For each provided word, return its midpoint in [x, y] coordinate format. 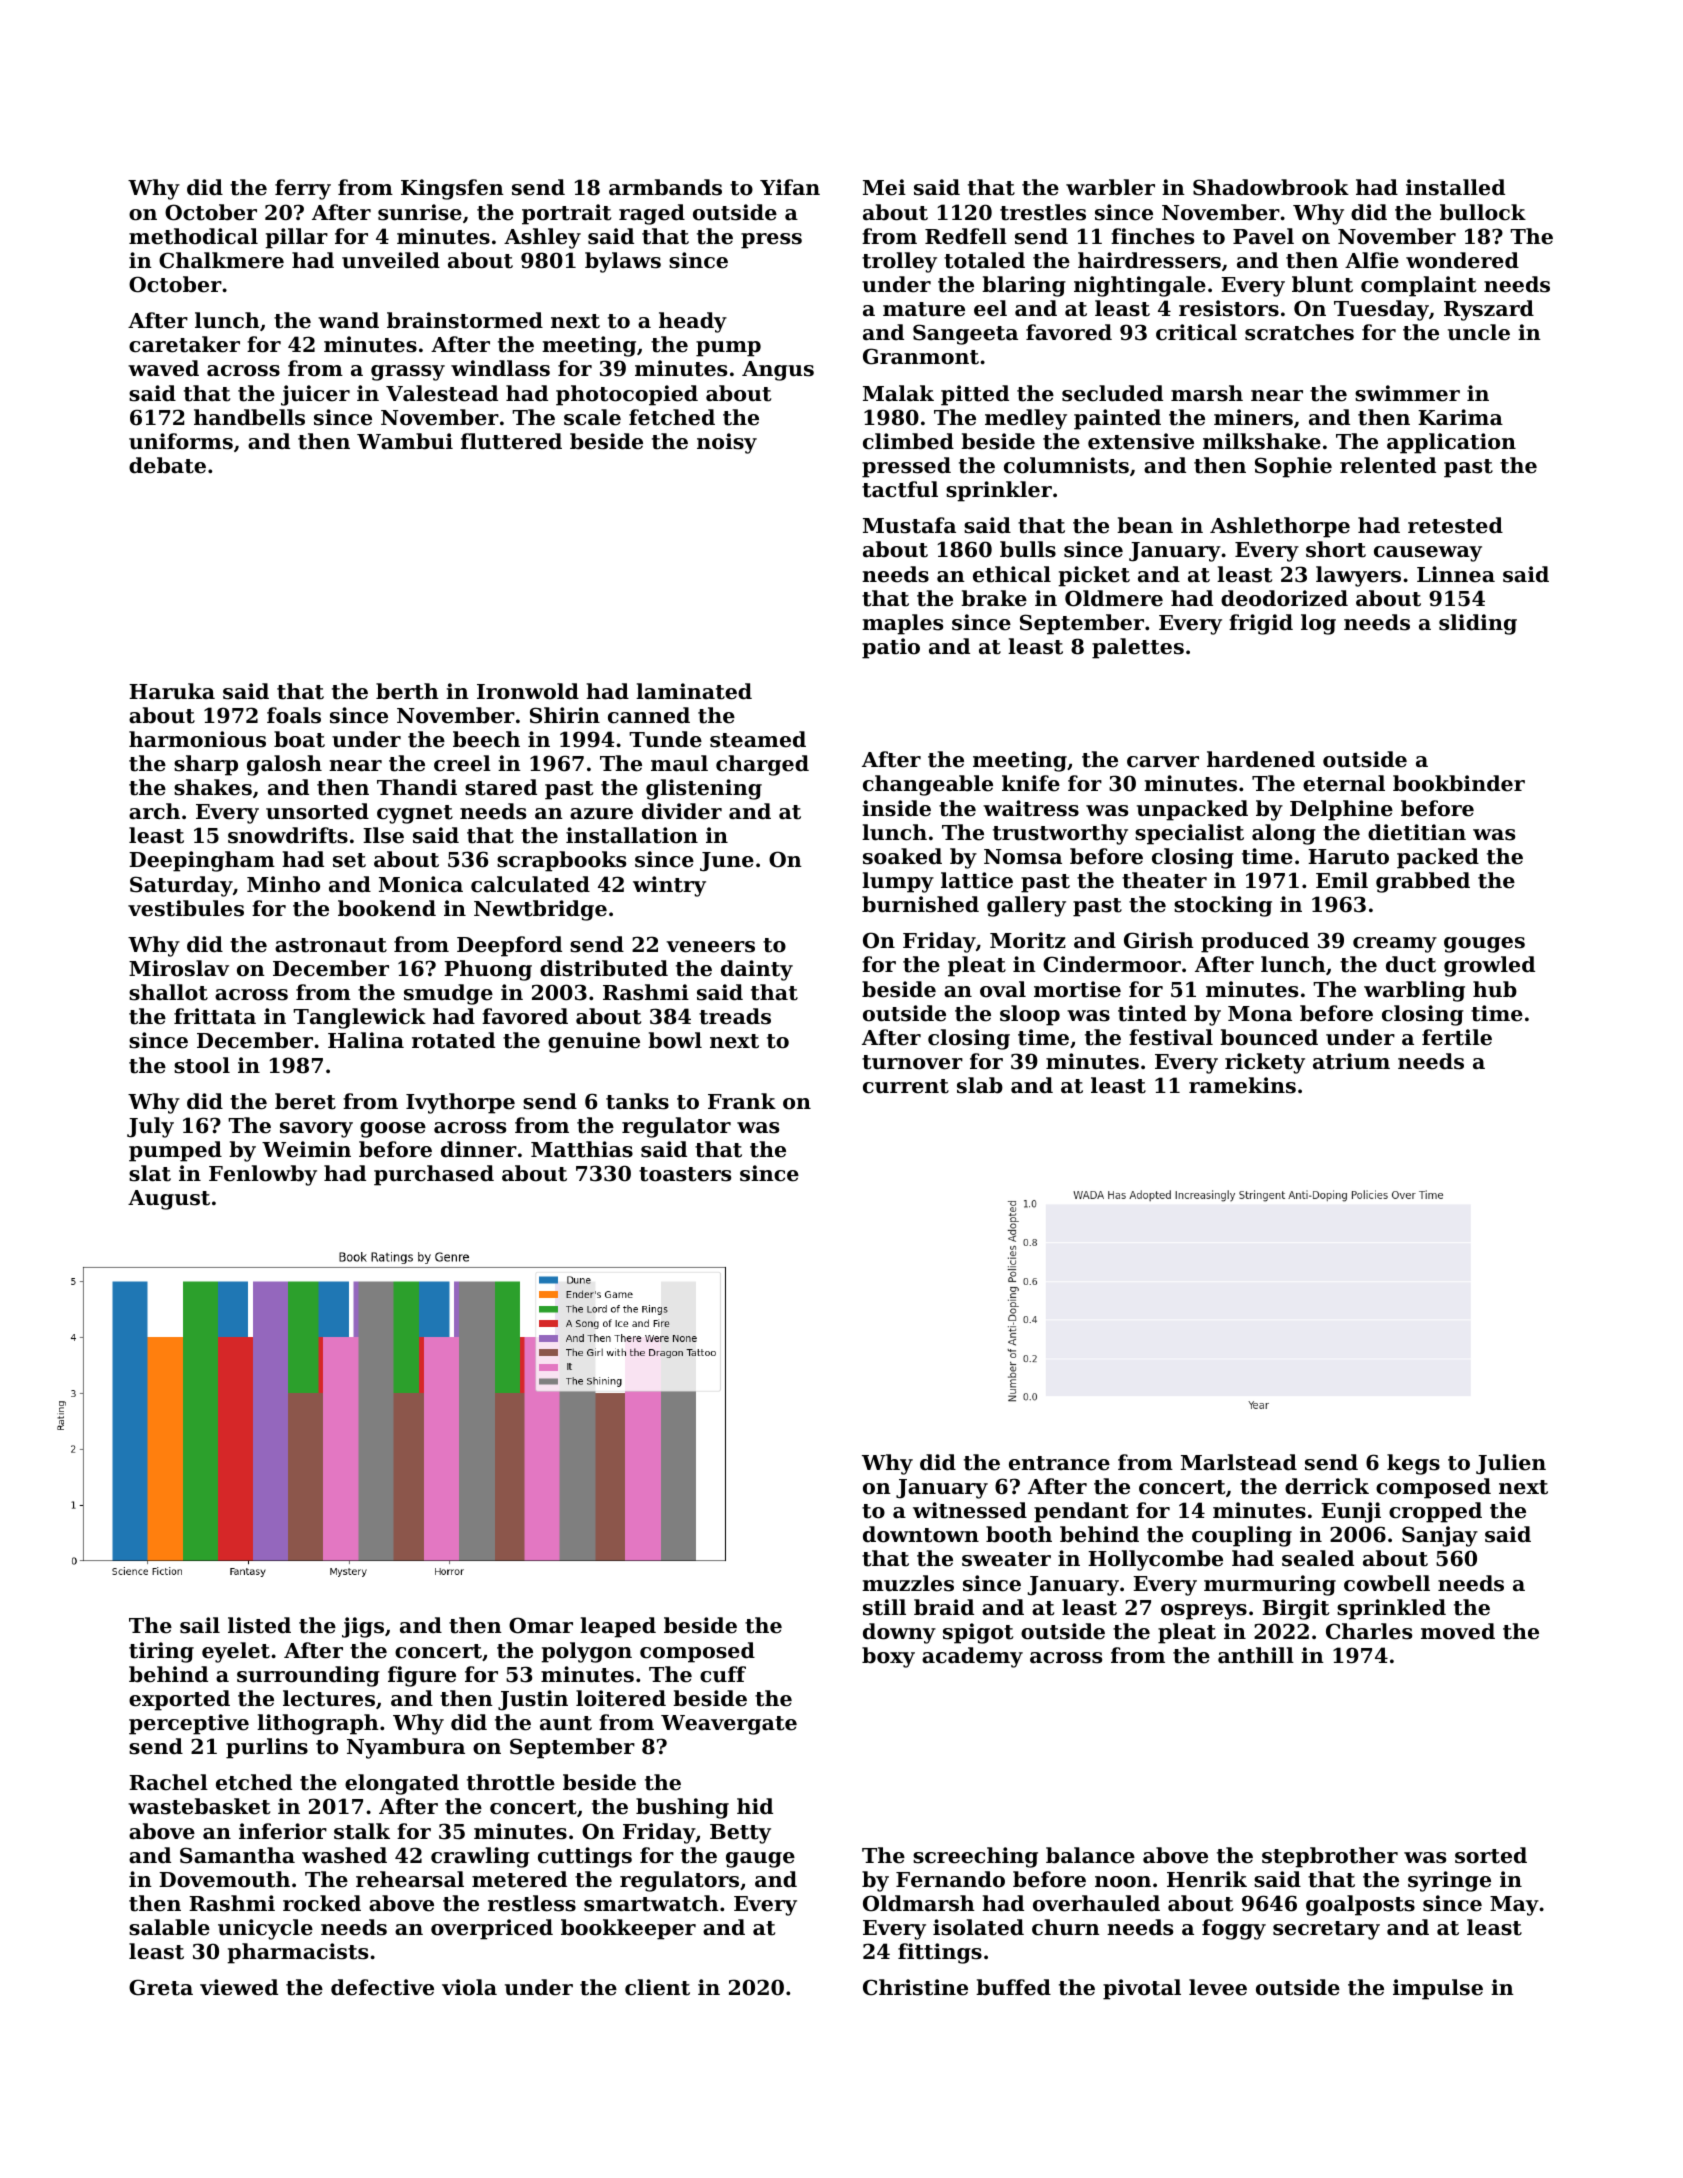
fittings [940, 1953]
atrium [1351, 1061]
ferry [303, 189]
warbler [1110, 187]
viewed [239, 1987]
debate [167, 465]
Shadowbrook [1271, 187]
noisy [727, 443]
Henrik [1207, 1879]
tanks [637, 1101]
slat [150, 1173]
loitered [621, 1698]
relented [1388, 465]
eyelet [236, 1652]
